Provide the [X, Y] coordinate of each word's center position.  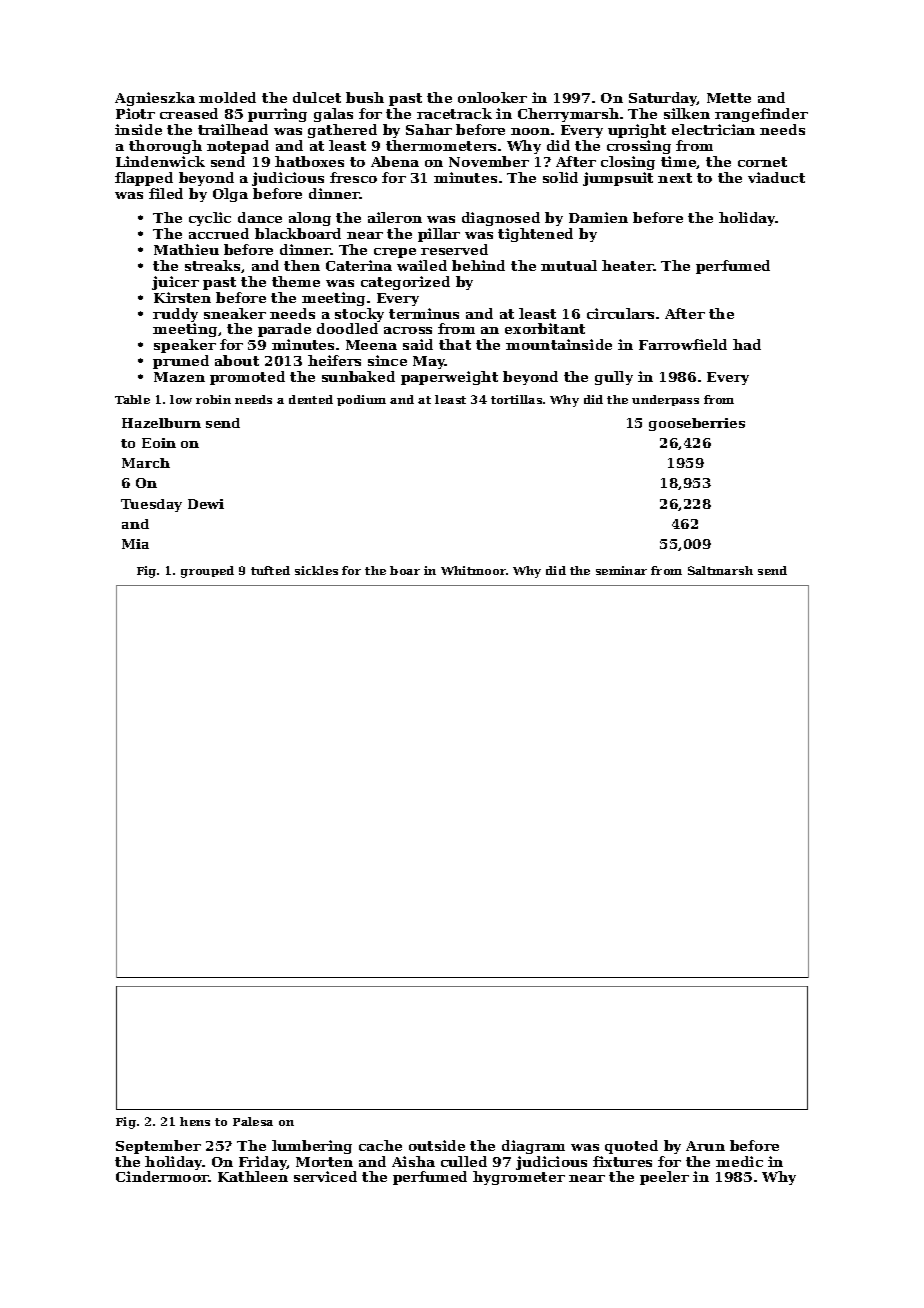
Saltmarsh [720, 570]
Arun [705, 1146]
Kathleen [253, 1176]
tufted [270, 570]
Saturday [663, 99]
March [146, 463]
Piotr [135, 113]
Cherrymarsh [568, 115]
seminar [621, 570]
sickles [316, 570]
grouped [207, 572]
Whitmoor [473, 570]
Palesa [253, 1121]
